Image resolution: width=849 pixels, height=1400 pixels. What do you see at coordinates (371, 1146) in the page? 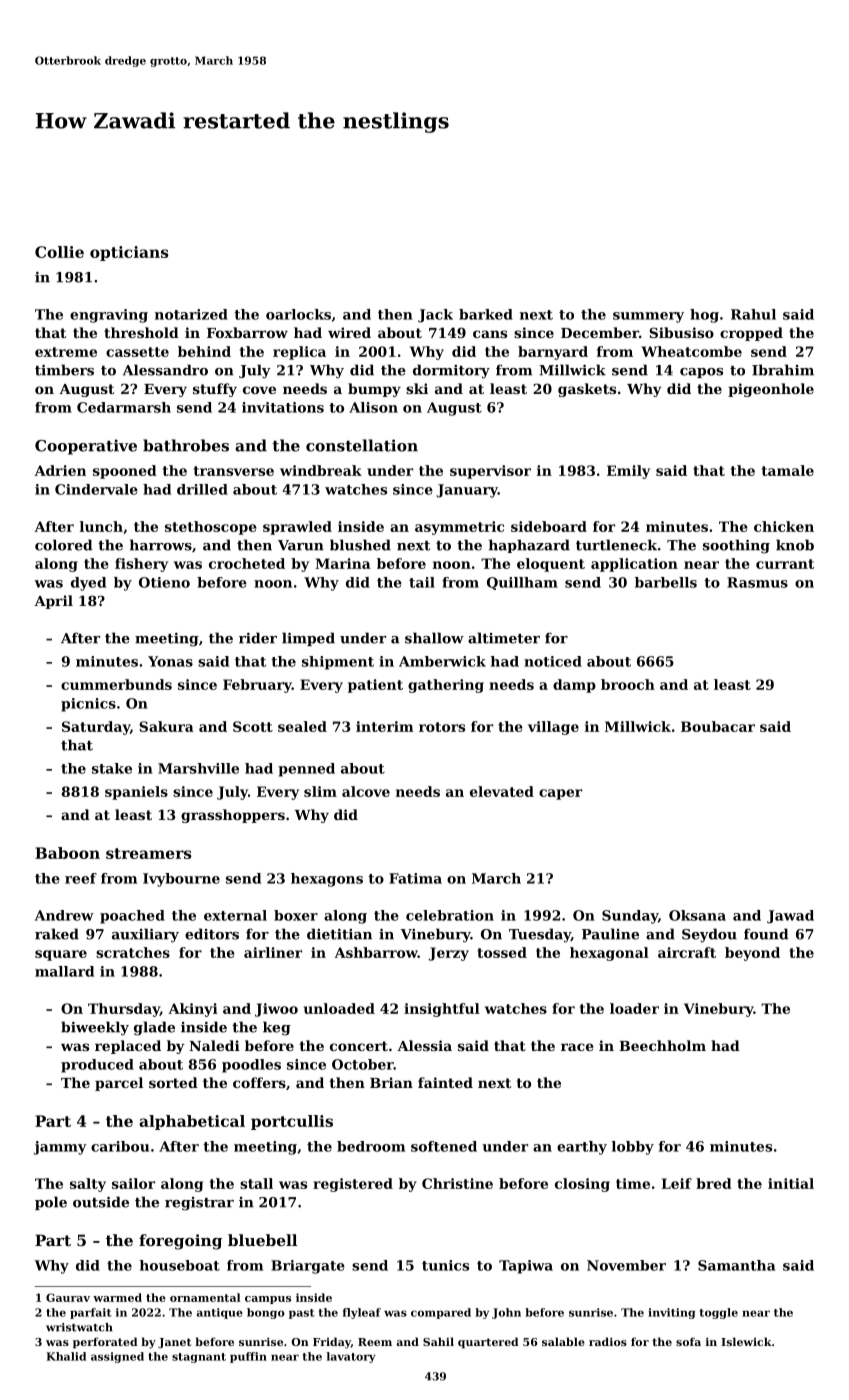
I see `bedroom` at bounding box center [371, 1146].
